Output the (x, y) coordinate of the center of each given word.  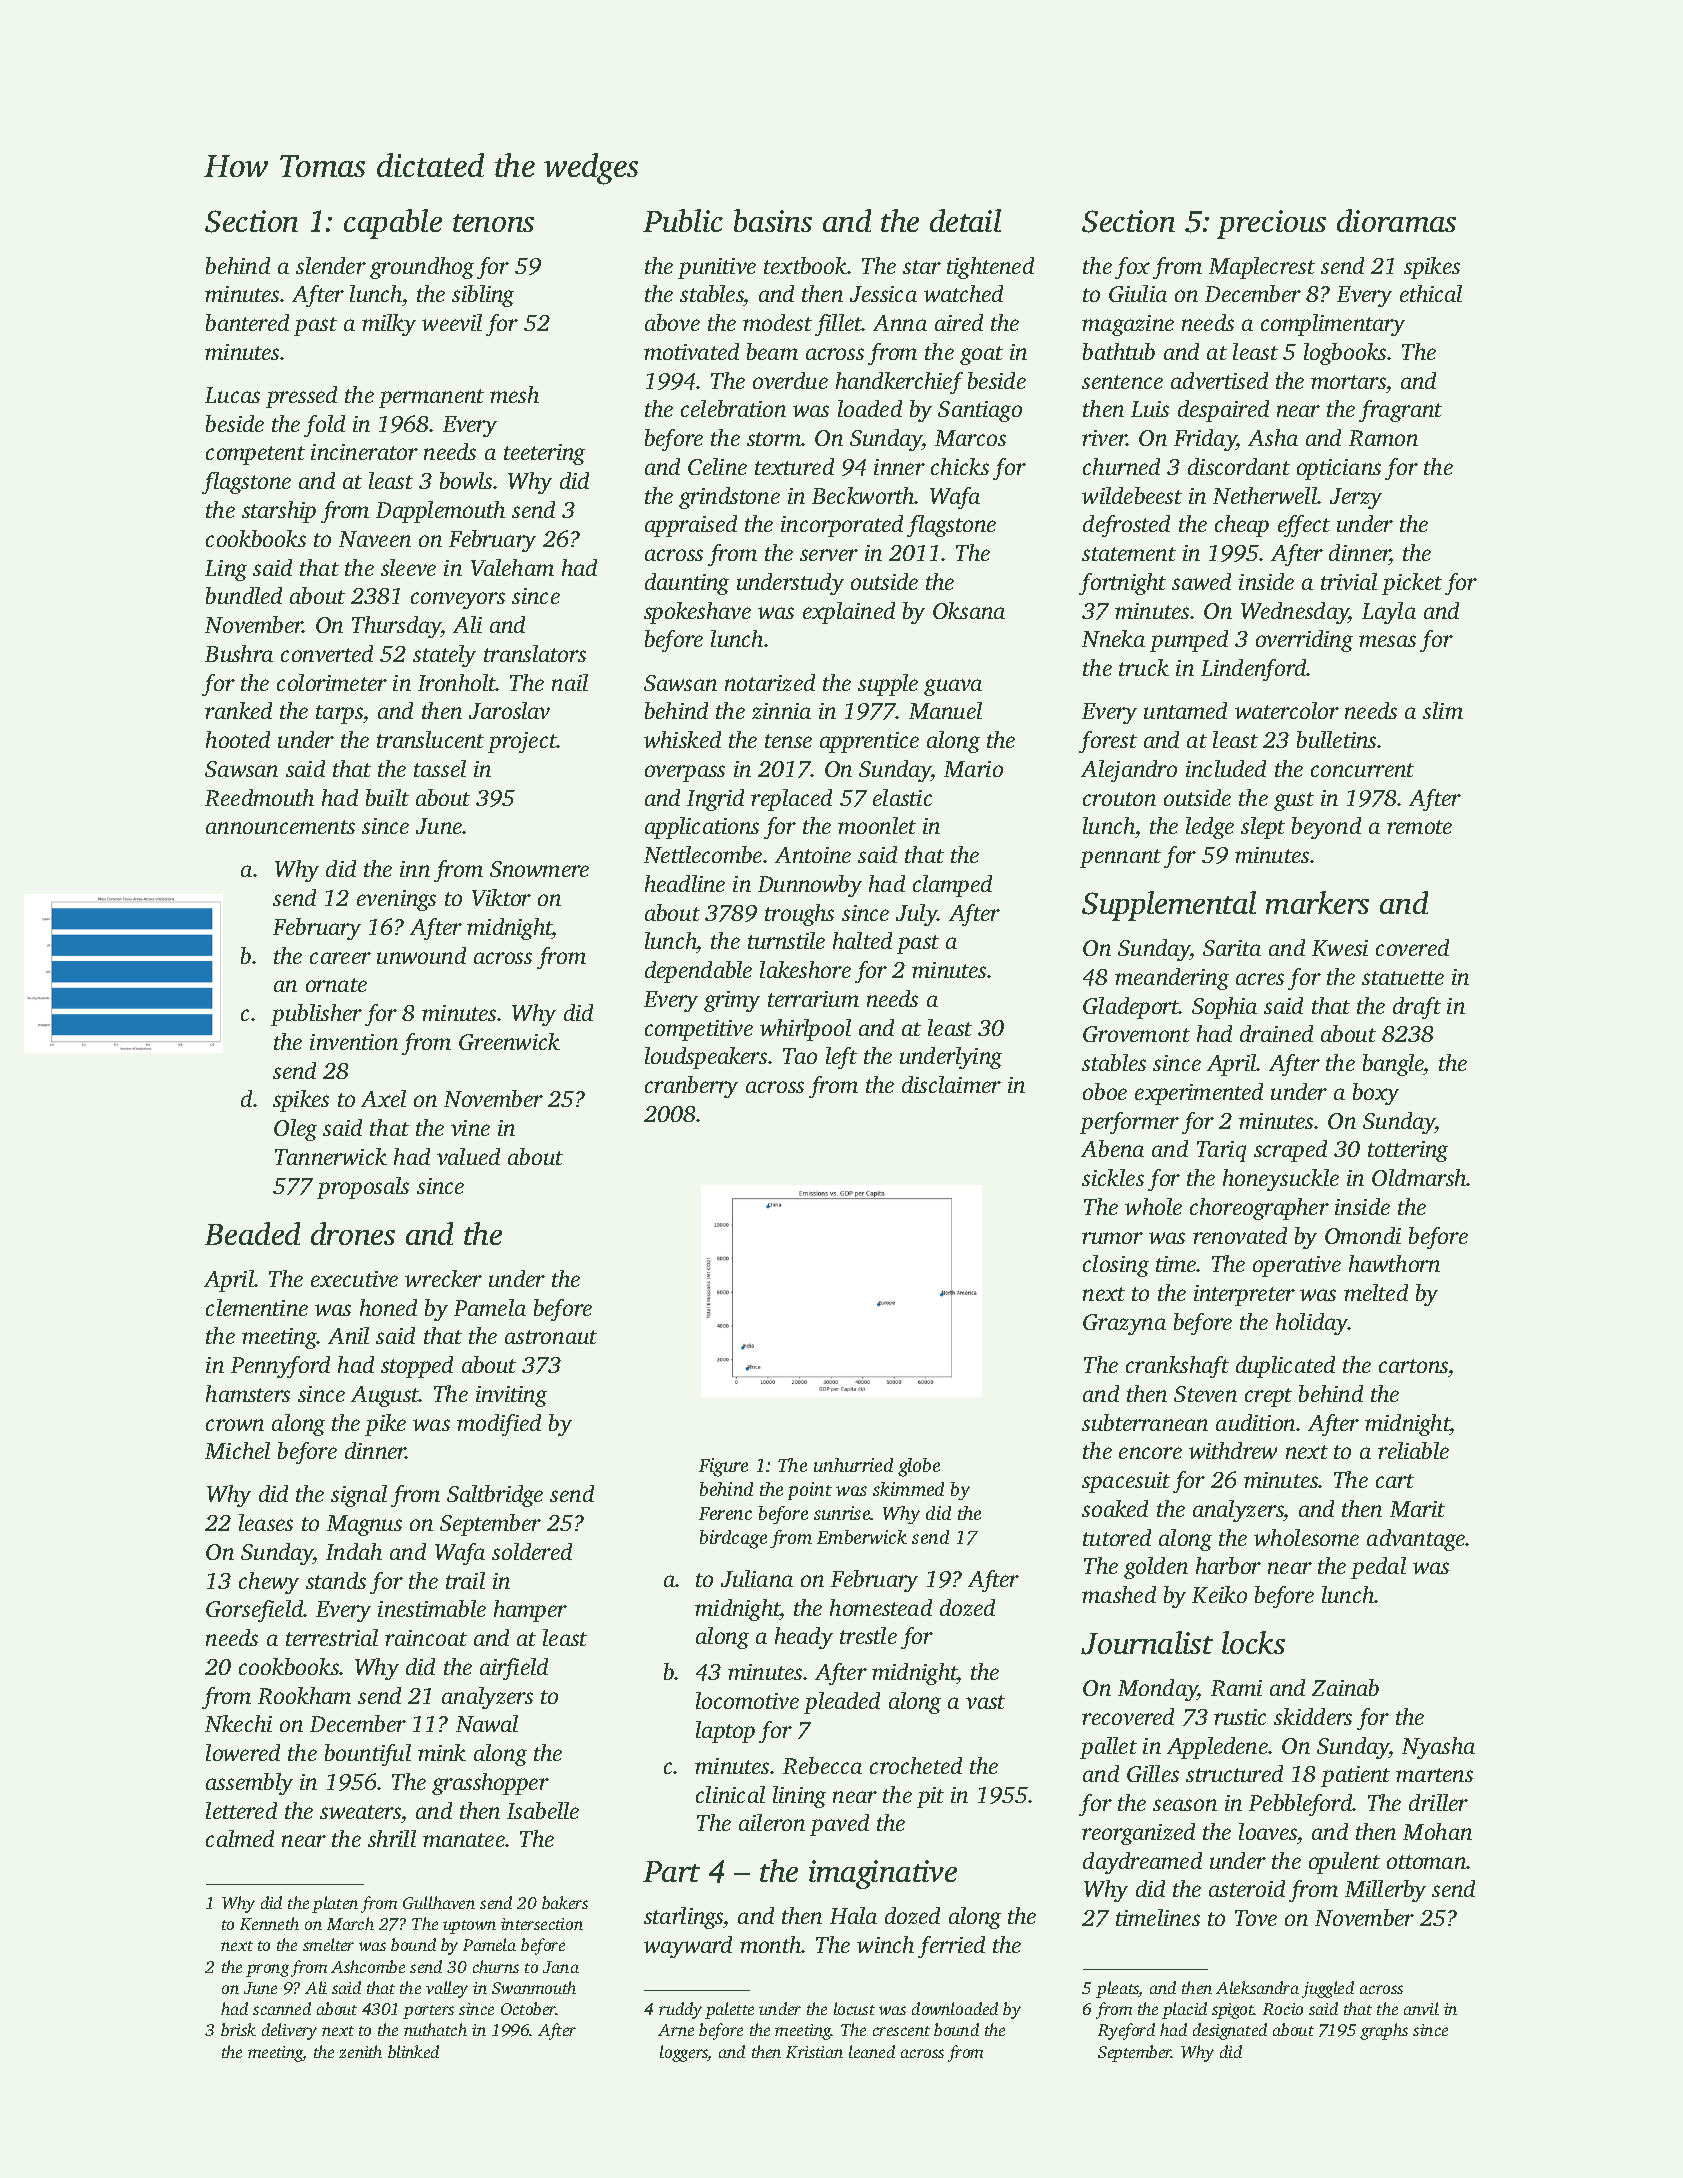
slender (331, 265)
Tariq (1221, 1151)
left (841, 1058)
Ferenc (725, 1513)
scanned (282, 2008)
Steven (1205, 1394)
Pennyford (280, 1367)
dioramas (1396, 220)
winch (885, 1944)
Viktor (501, 897)
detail (965, 220)
